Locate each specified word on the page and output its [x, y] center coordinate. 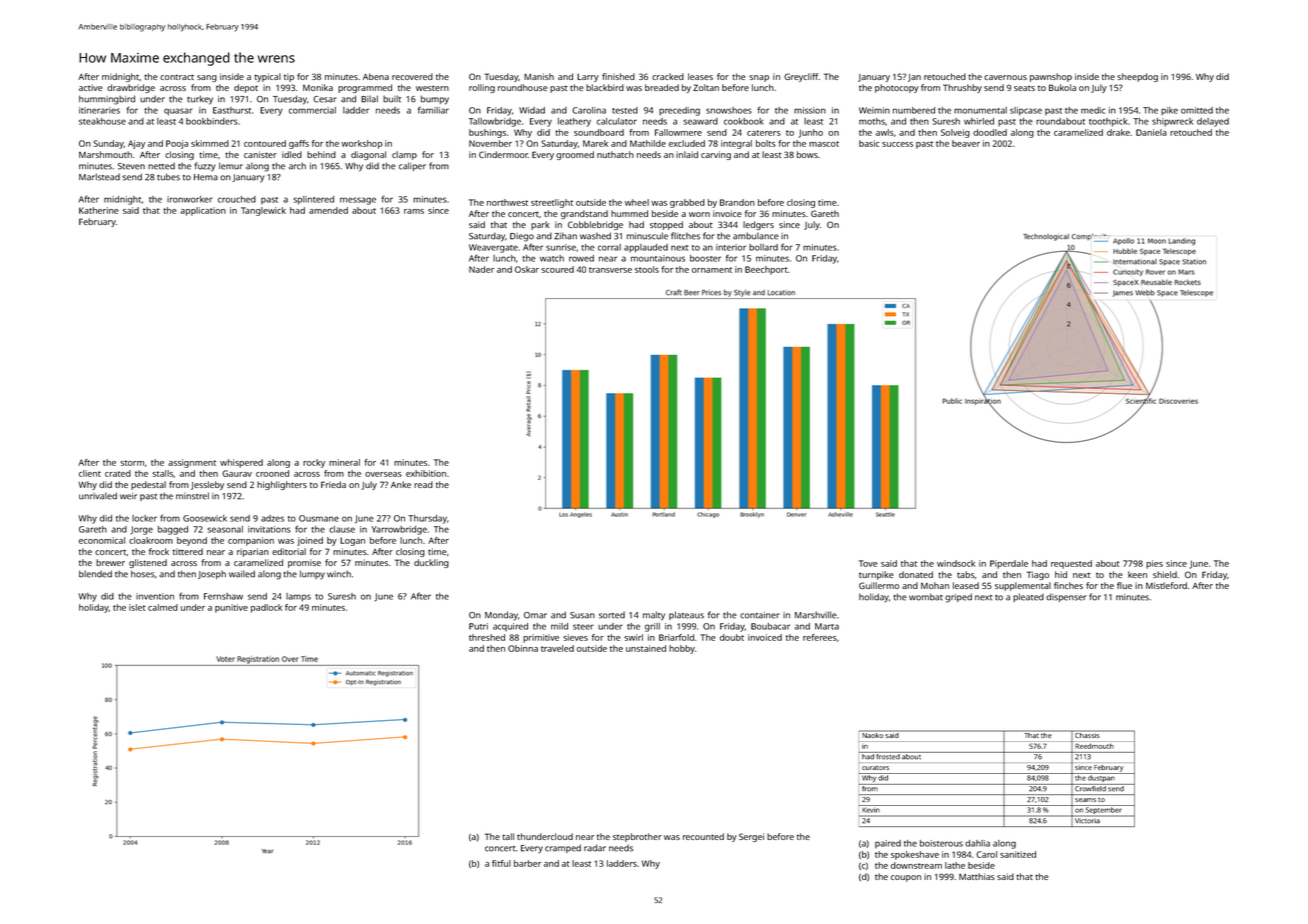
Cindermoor [503, 154]
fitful [501, 863]
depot [246, 88]
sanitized [1018, 854]
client [90, 473]
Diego [522, 237]
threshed [487, 637]
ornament [712, 270]
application [203, 211]
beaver [966, 143]
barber [527, 863]
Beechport [766, 270]
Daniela [1151, 132]
